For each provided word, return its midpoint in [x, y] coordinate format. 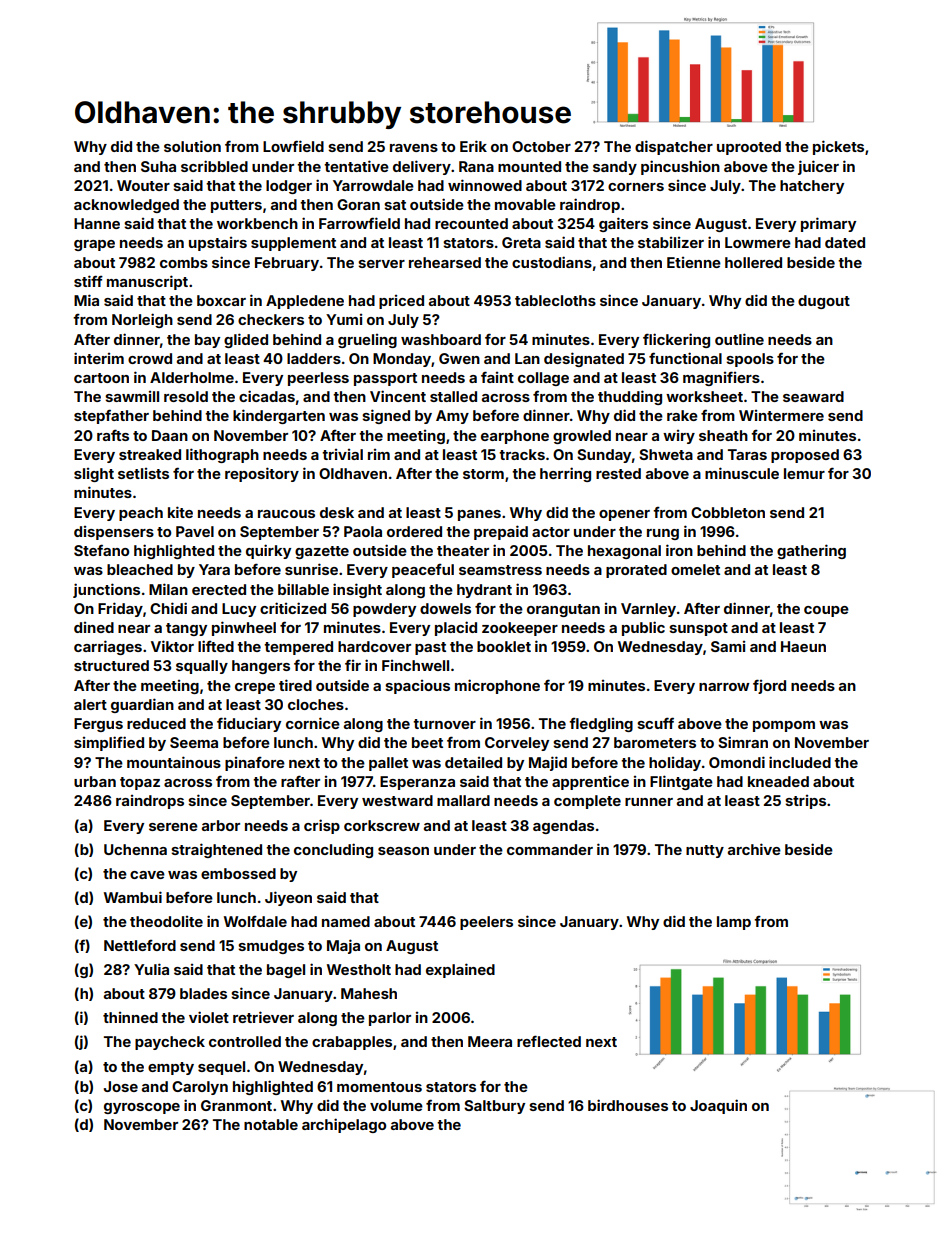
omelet [695, 569]
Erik [473, 146]
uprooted [749, 148]
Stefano [101, 550]
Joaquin [718, 1106]
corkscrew [382, 825]
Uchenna [135, 849]
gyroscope [142, 1108]
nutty [705, 851]
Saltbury [494, 1107]
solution [192, 146]
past [430, 648]
